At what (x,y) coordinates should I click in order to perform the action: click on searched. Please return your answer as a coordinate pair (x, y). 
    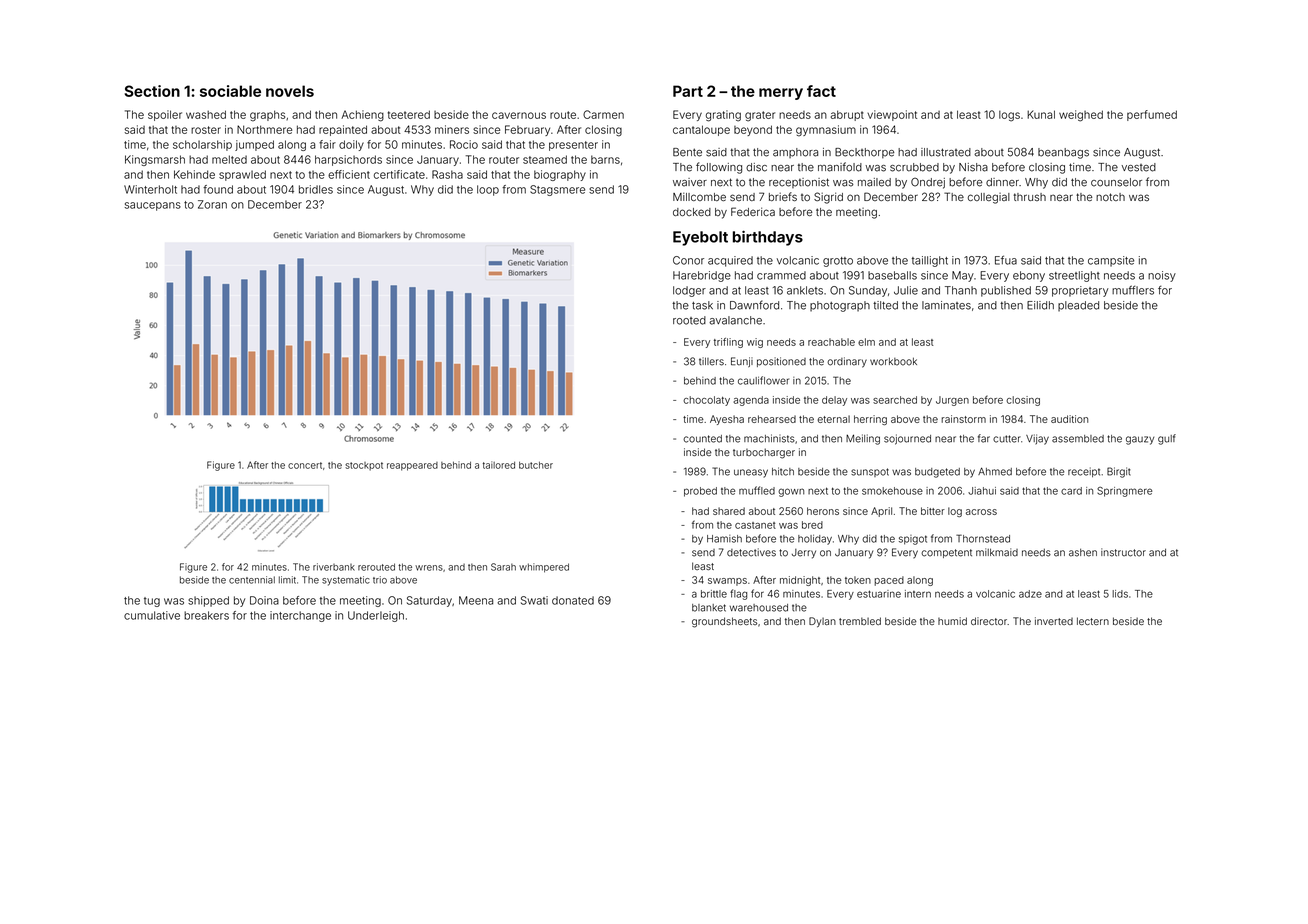
    Looking at the image, I should click on (895, 400).
